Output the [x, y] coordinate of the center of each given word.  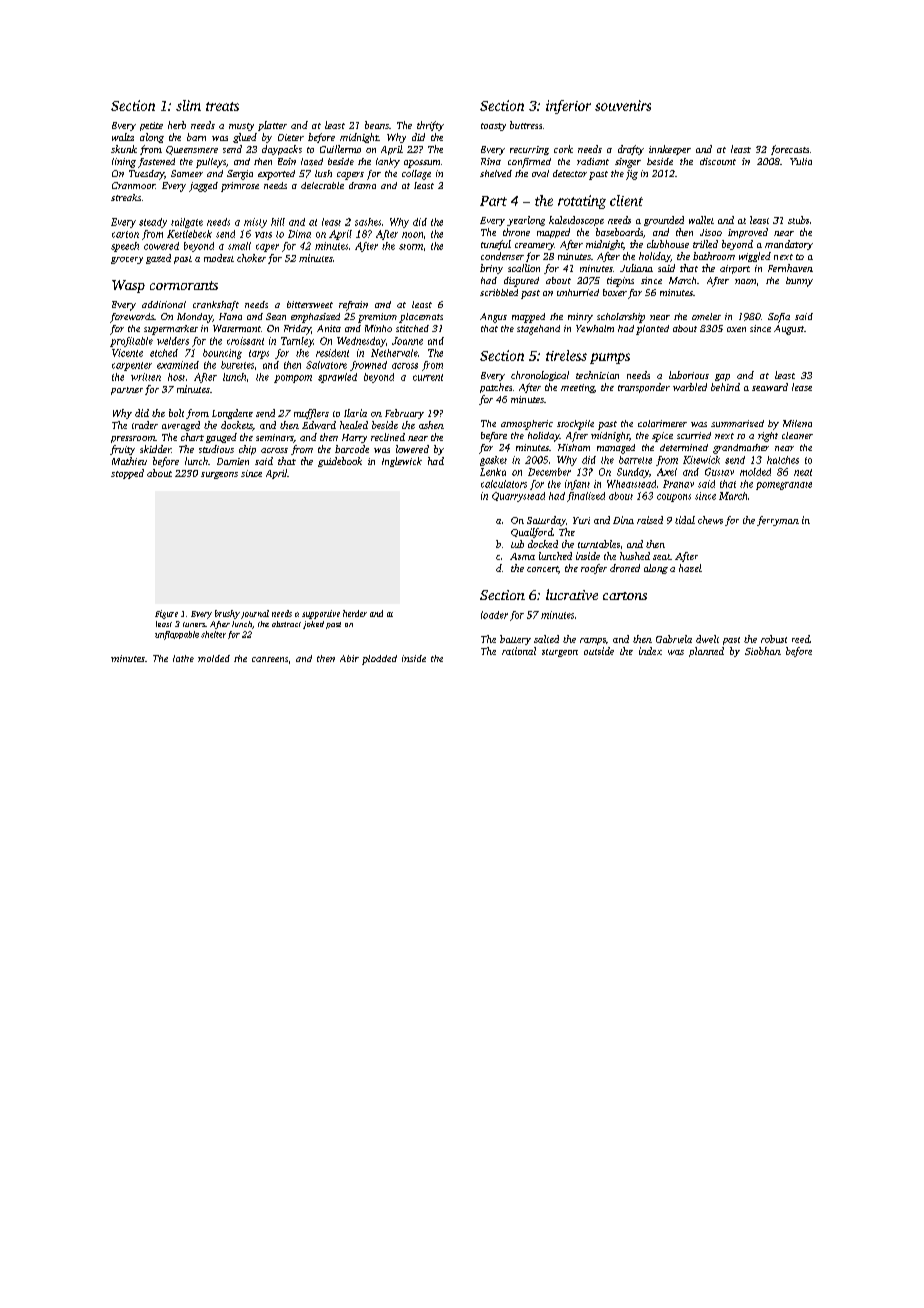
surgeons [219, 475]
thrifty [430, 126]
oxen [736, 329]
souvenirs [623, 105]
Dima [299, 234]
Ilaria [355, 413]
